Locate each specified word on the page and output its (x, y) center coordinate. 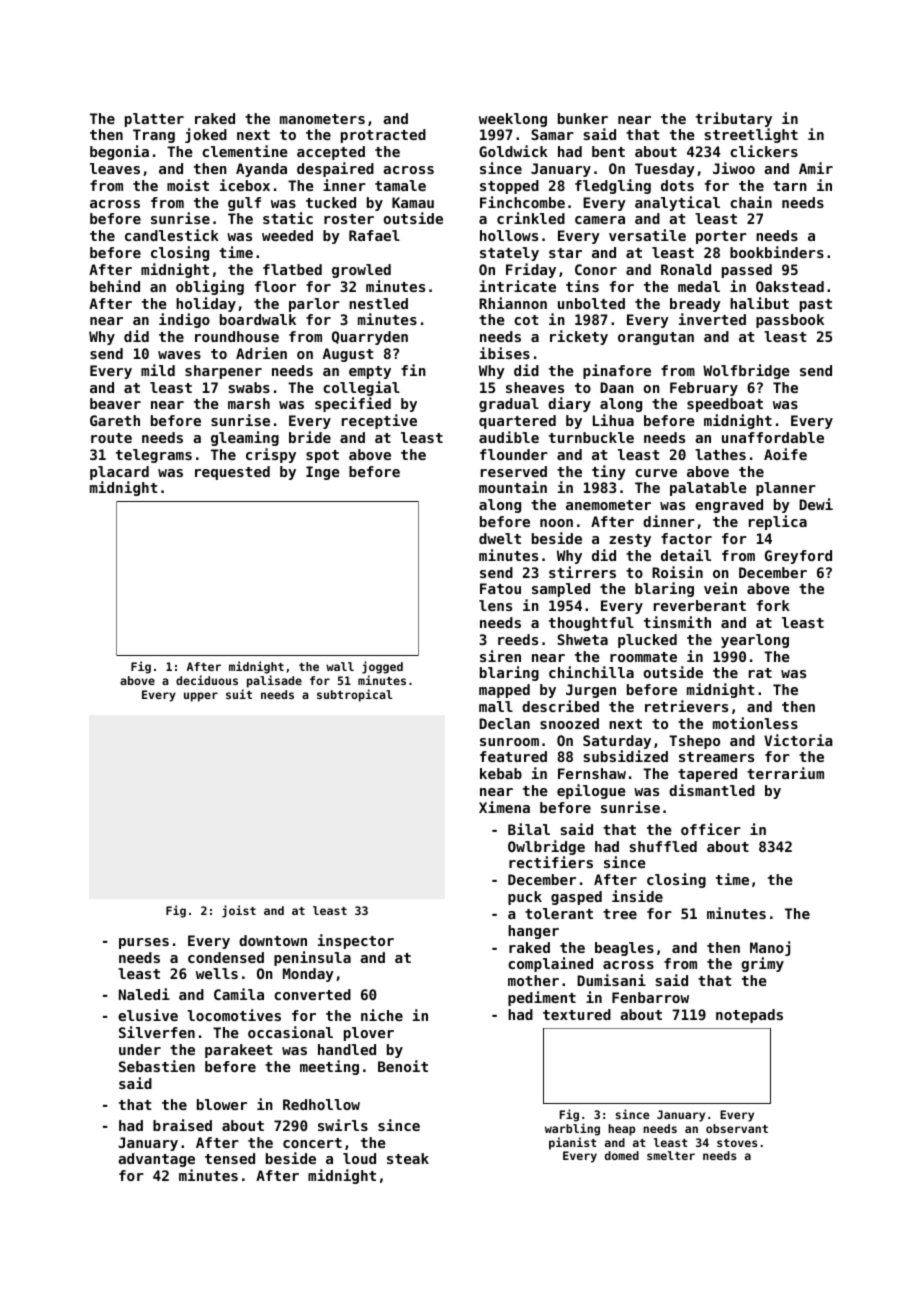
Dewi (816, 504)
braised (182, 1125)
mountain (513, 487)
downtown (273, 940)
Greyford (798, 557)
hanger (533, 932)
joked (206, 135)
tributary (734, 119)
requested (232, 473)
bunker (583, 118)
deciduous (207, 680)
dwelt (500, 538)
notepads (749, 1016)
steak (408, 1158)
